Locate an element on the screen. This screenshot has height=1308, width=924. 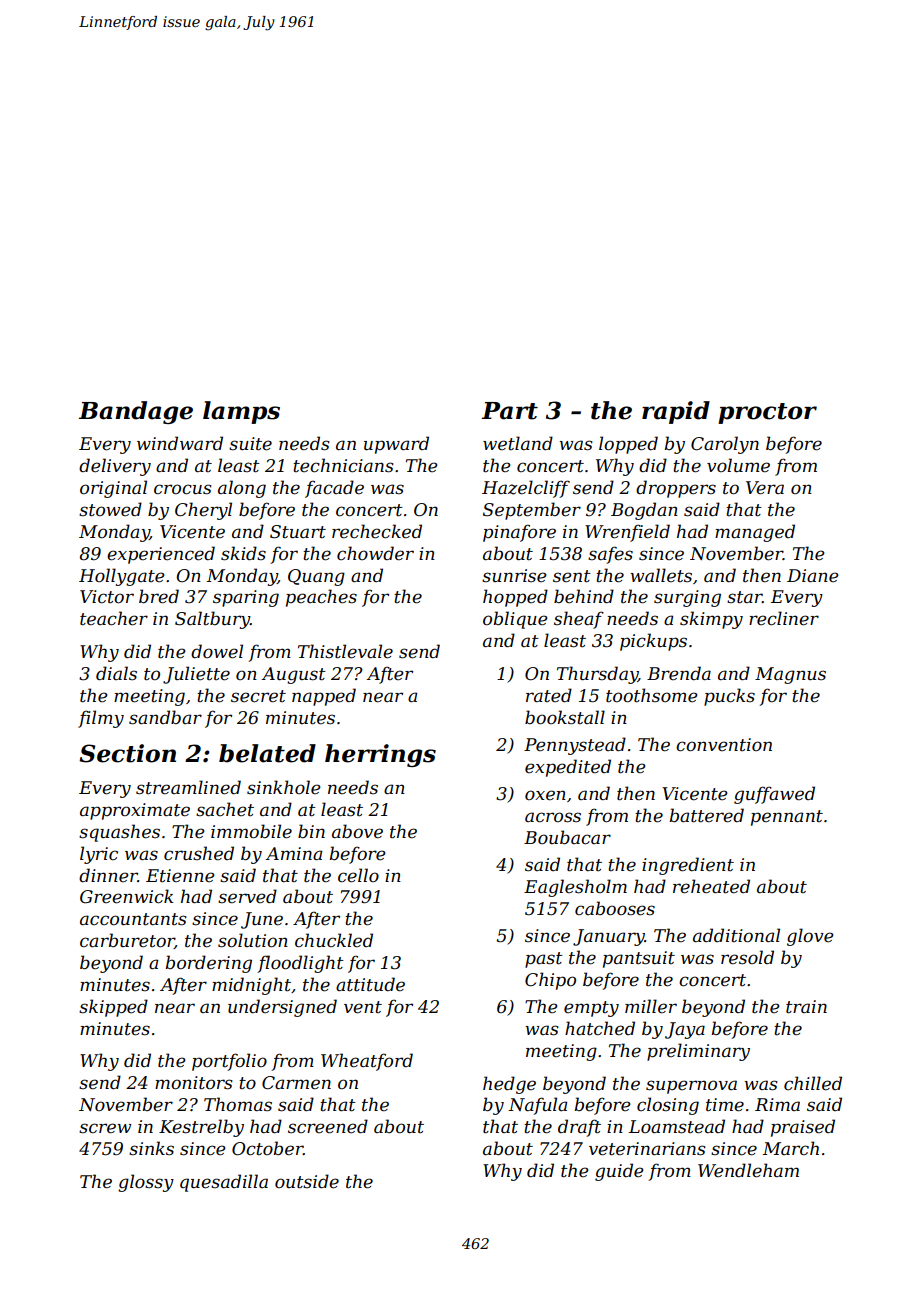
train is located at coordinates (806, 1007).
